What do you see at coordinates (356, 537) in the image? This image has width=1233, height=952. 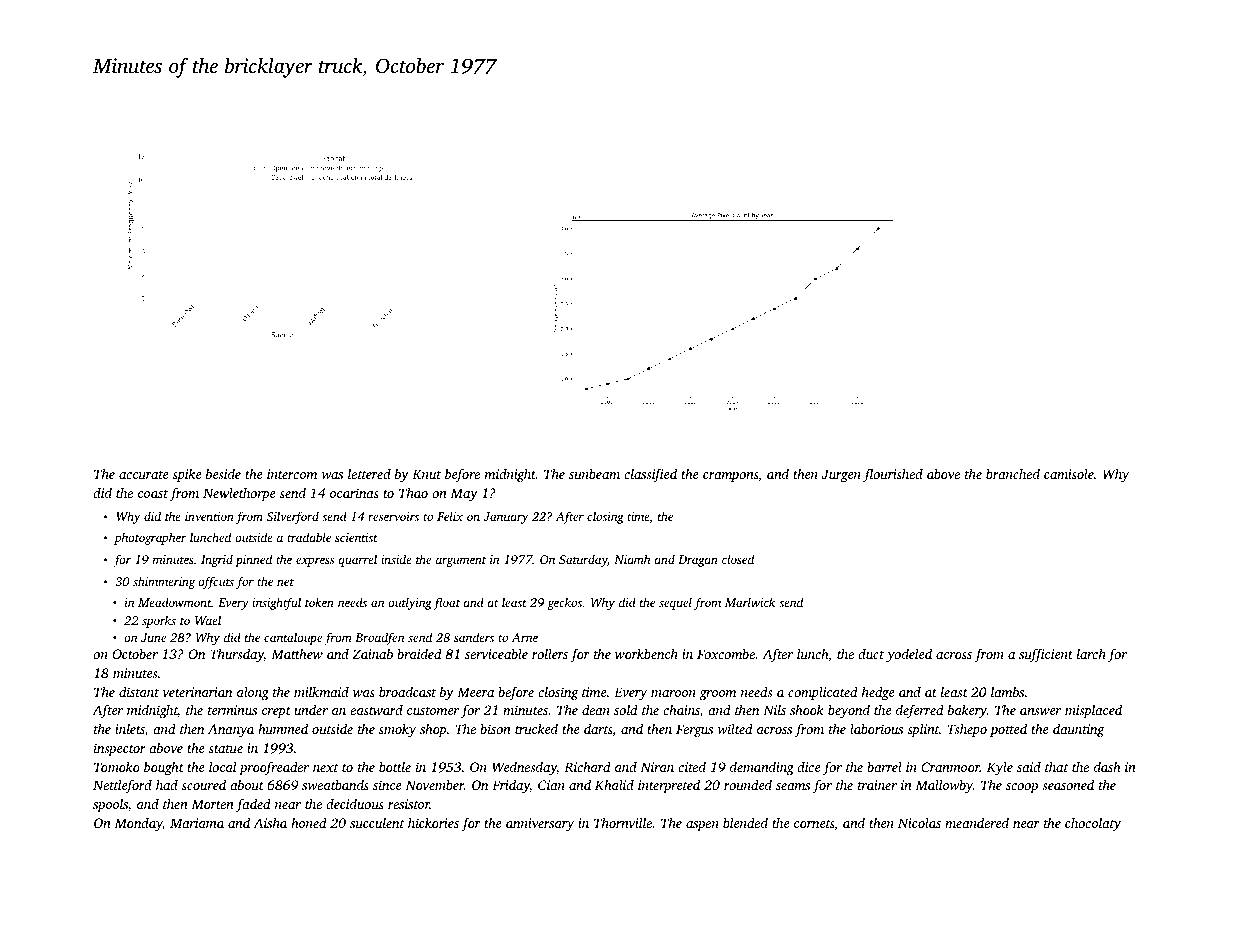 I see `scientist` at bounding box center [356, 537].
